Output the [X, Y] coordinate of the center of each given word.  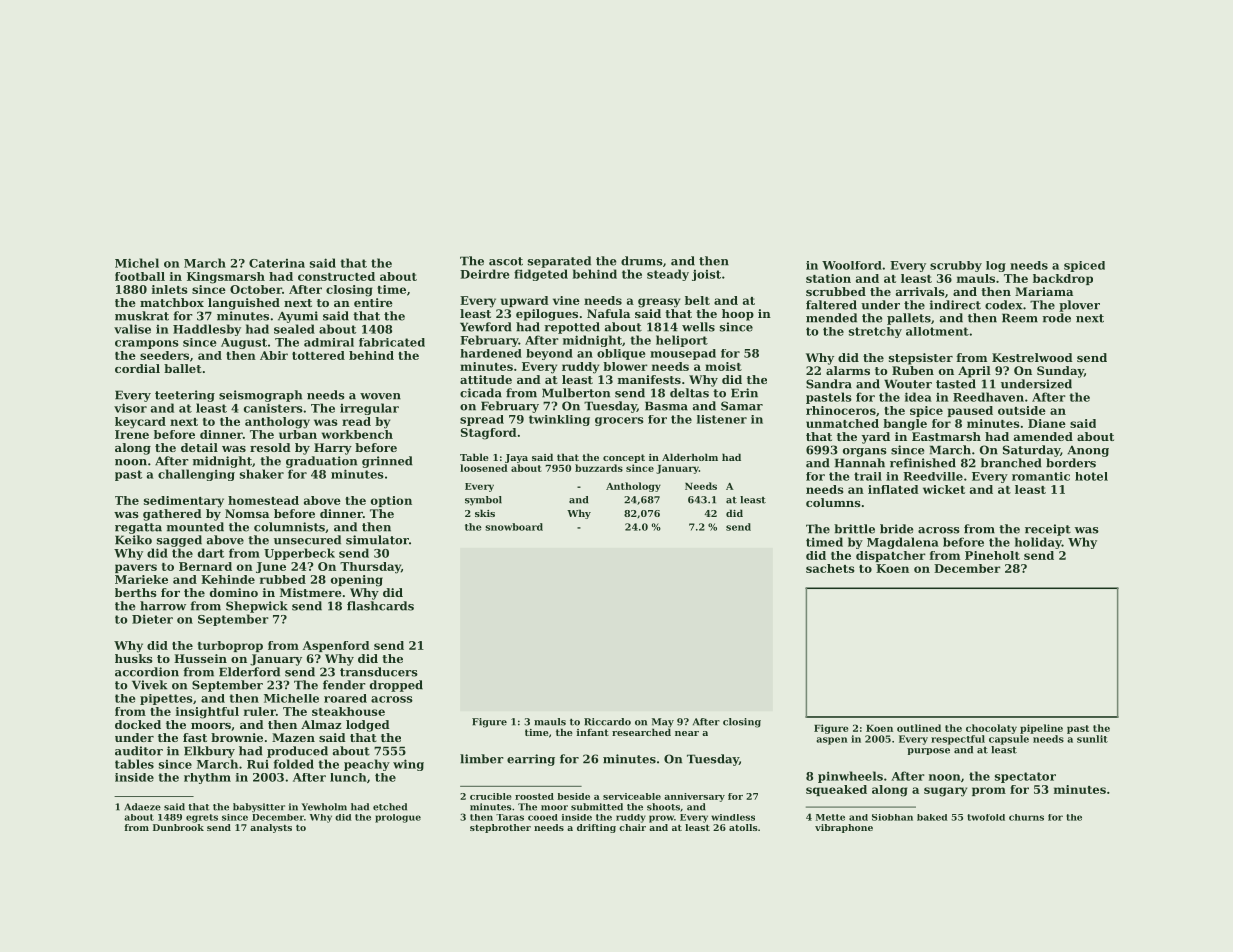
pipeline [1041, 729]
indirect [955, 305]
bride [896, 529]
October [256, 289]
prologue [398, 818]
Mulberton [576, 393]
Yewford [486, 327]
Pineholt [992, 555]
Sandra [829, 384]
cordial [137, 368]
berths [136, 592]
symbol [483, 501]
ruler [260, 711]
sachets [830, 568]
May [663, 723]
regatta [138, 528]
